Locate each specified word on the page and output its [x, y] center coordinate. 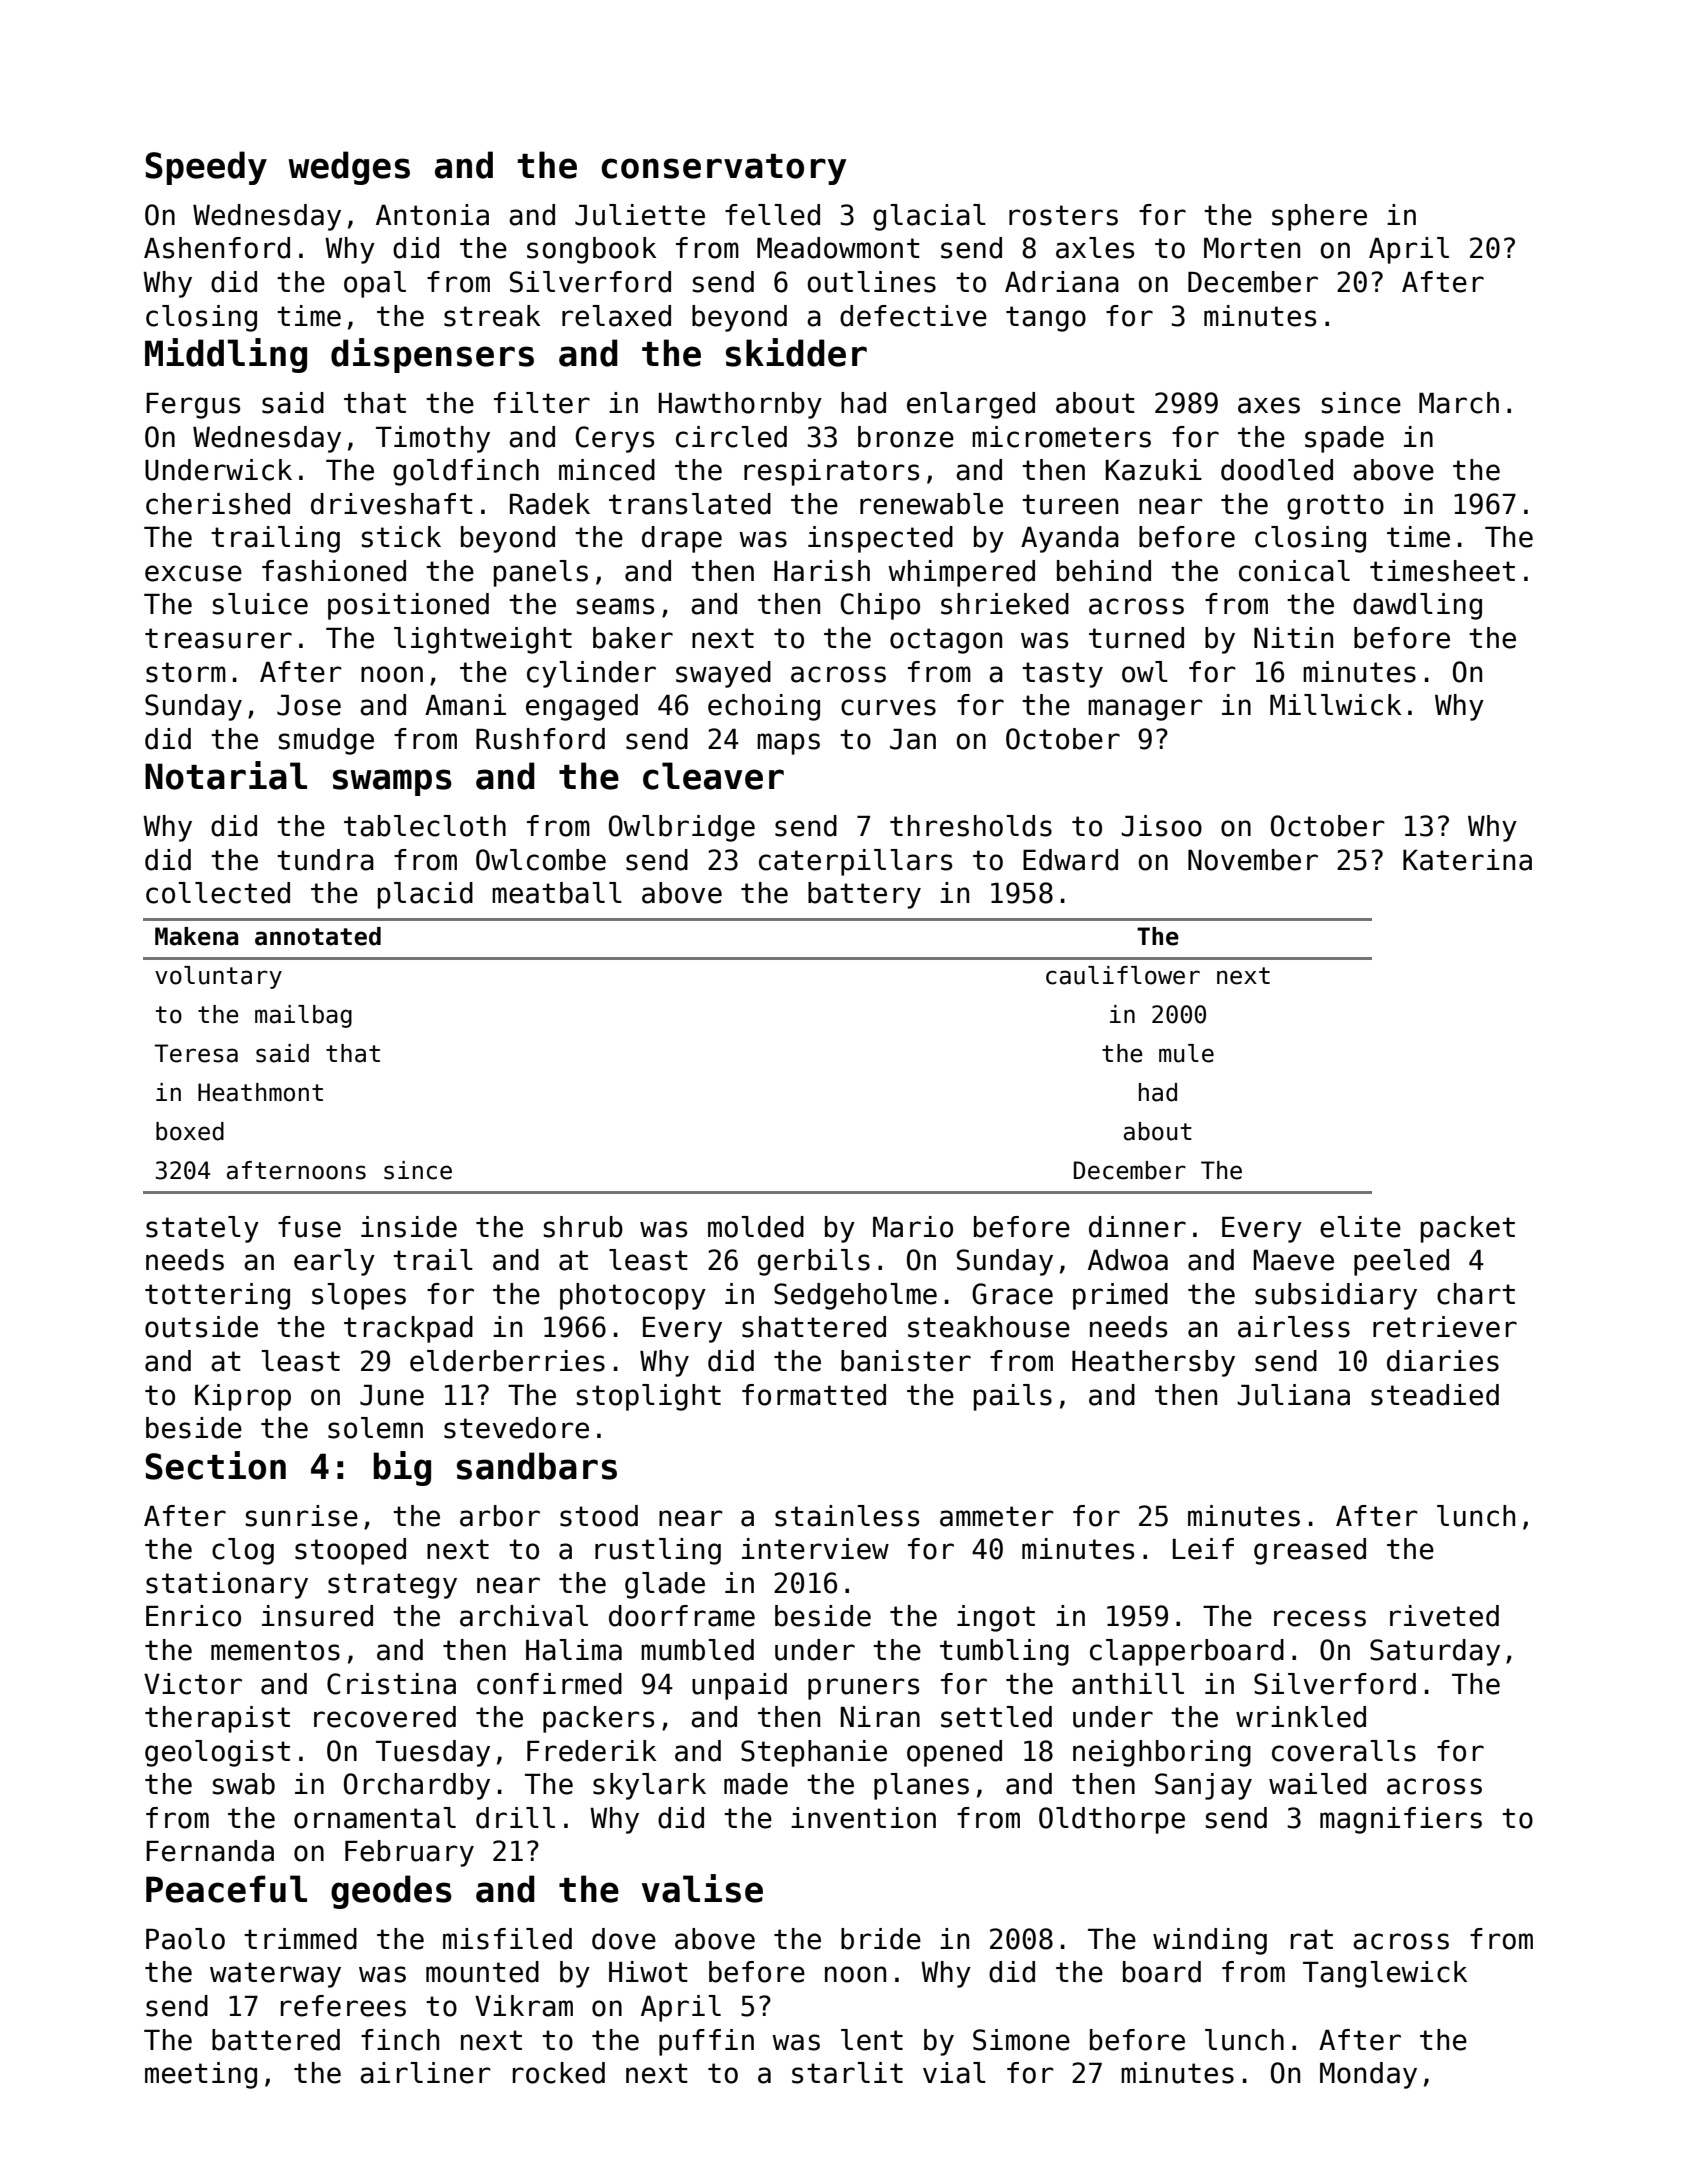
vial [954, 2073]
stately [202, 1229]
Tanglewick [1385, 1974]
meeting [201, 2075]
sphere [1319, 217]
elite [1360, 1227]
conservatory [724, 169]
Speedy [206, 168]
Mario [913, 1227]
